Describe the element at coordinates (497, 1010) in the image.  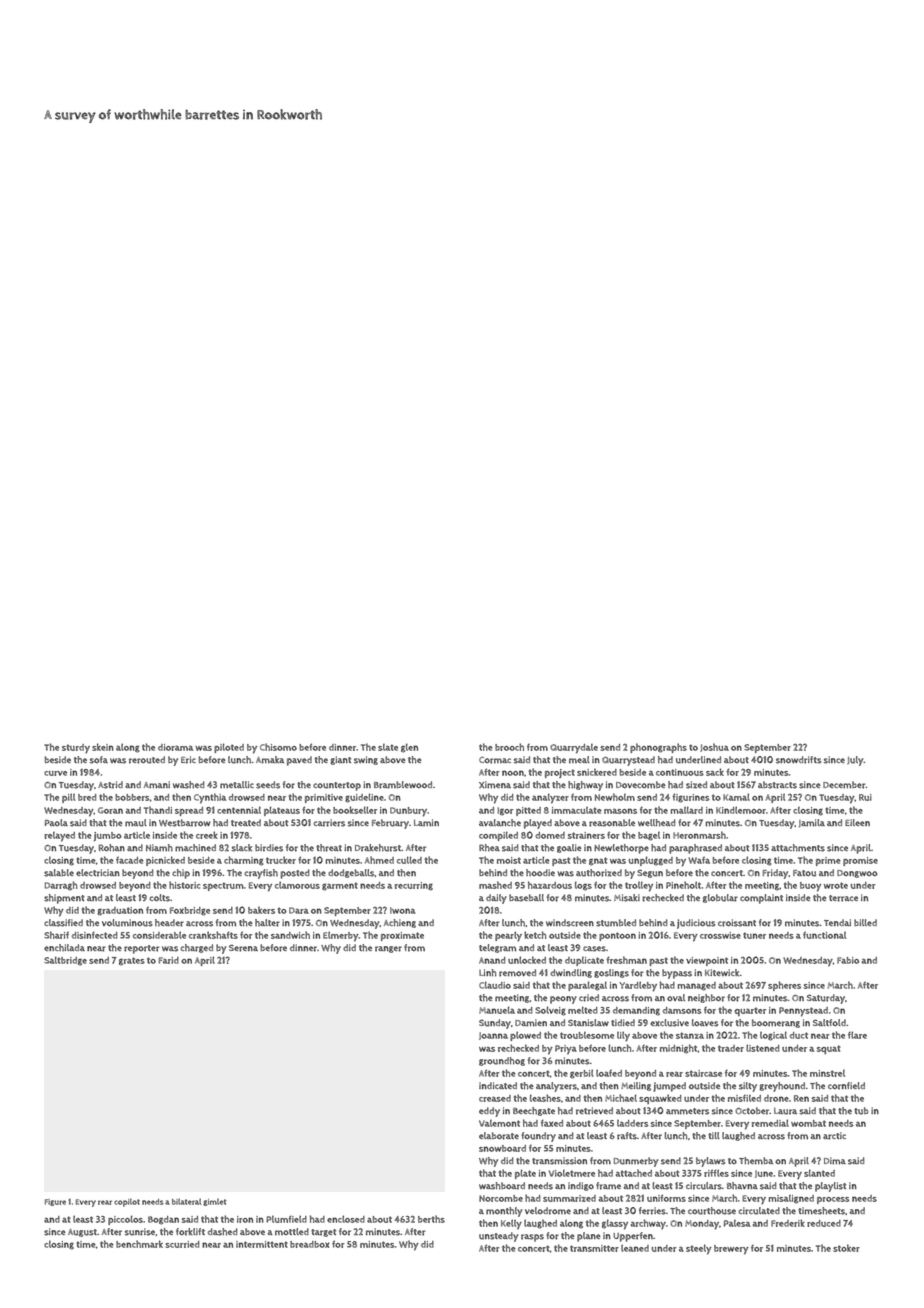
I see `Manuela` at that location.
